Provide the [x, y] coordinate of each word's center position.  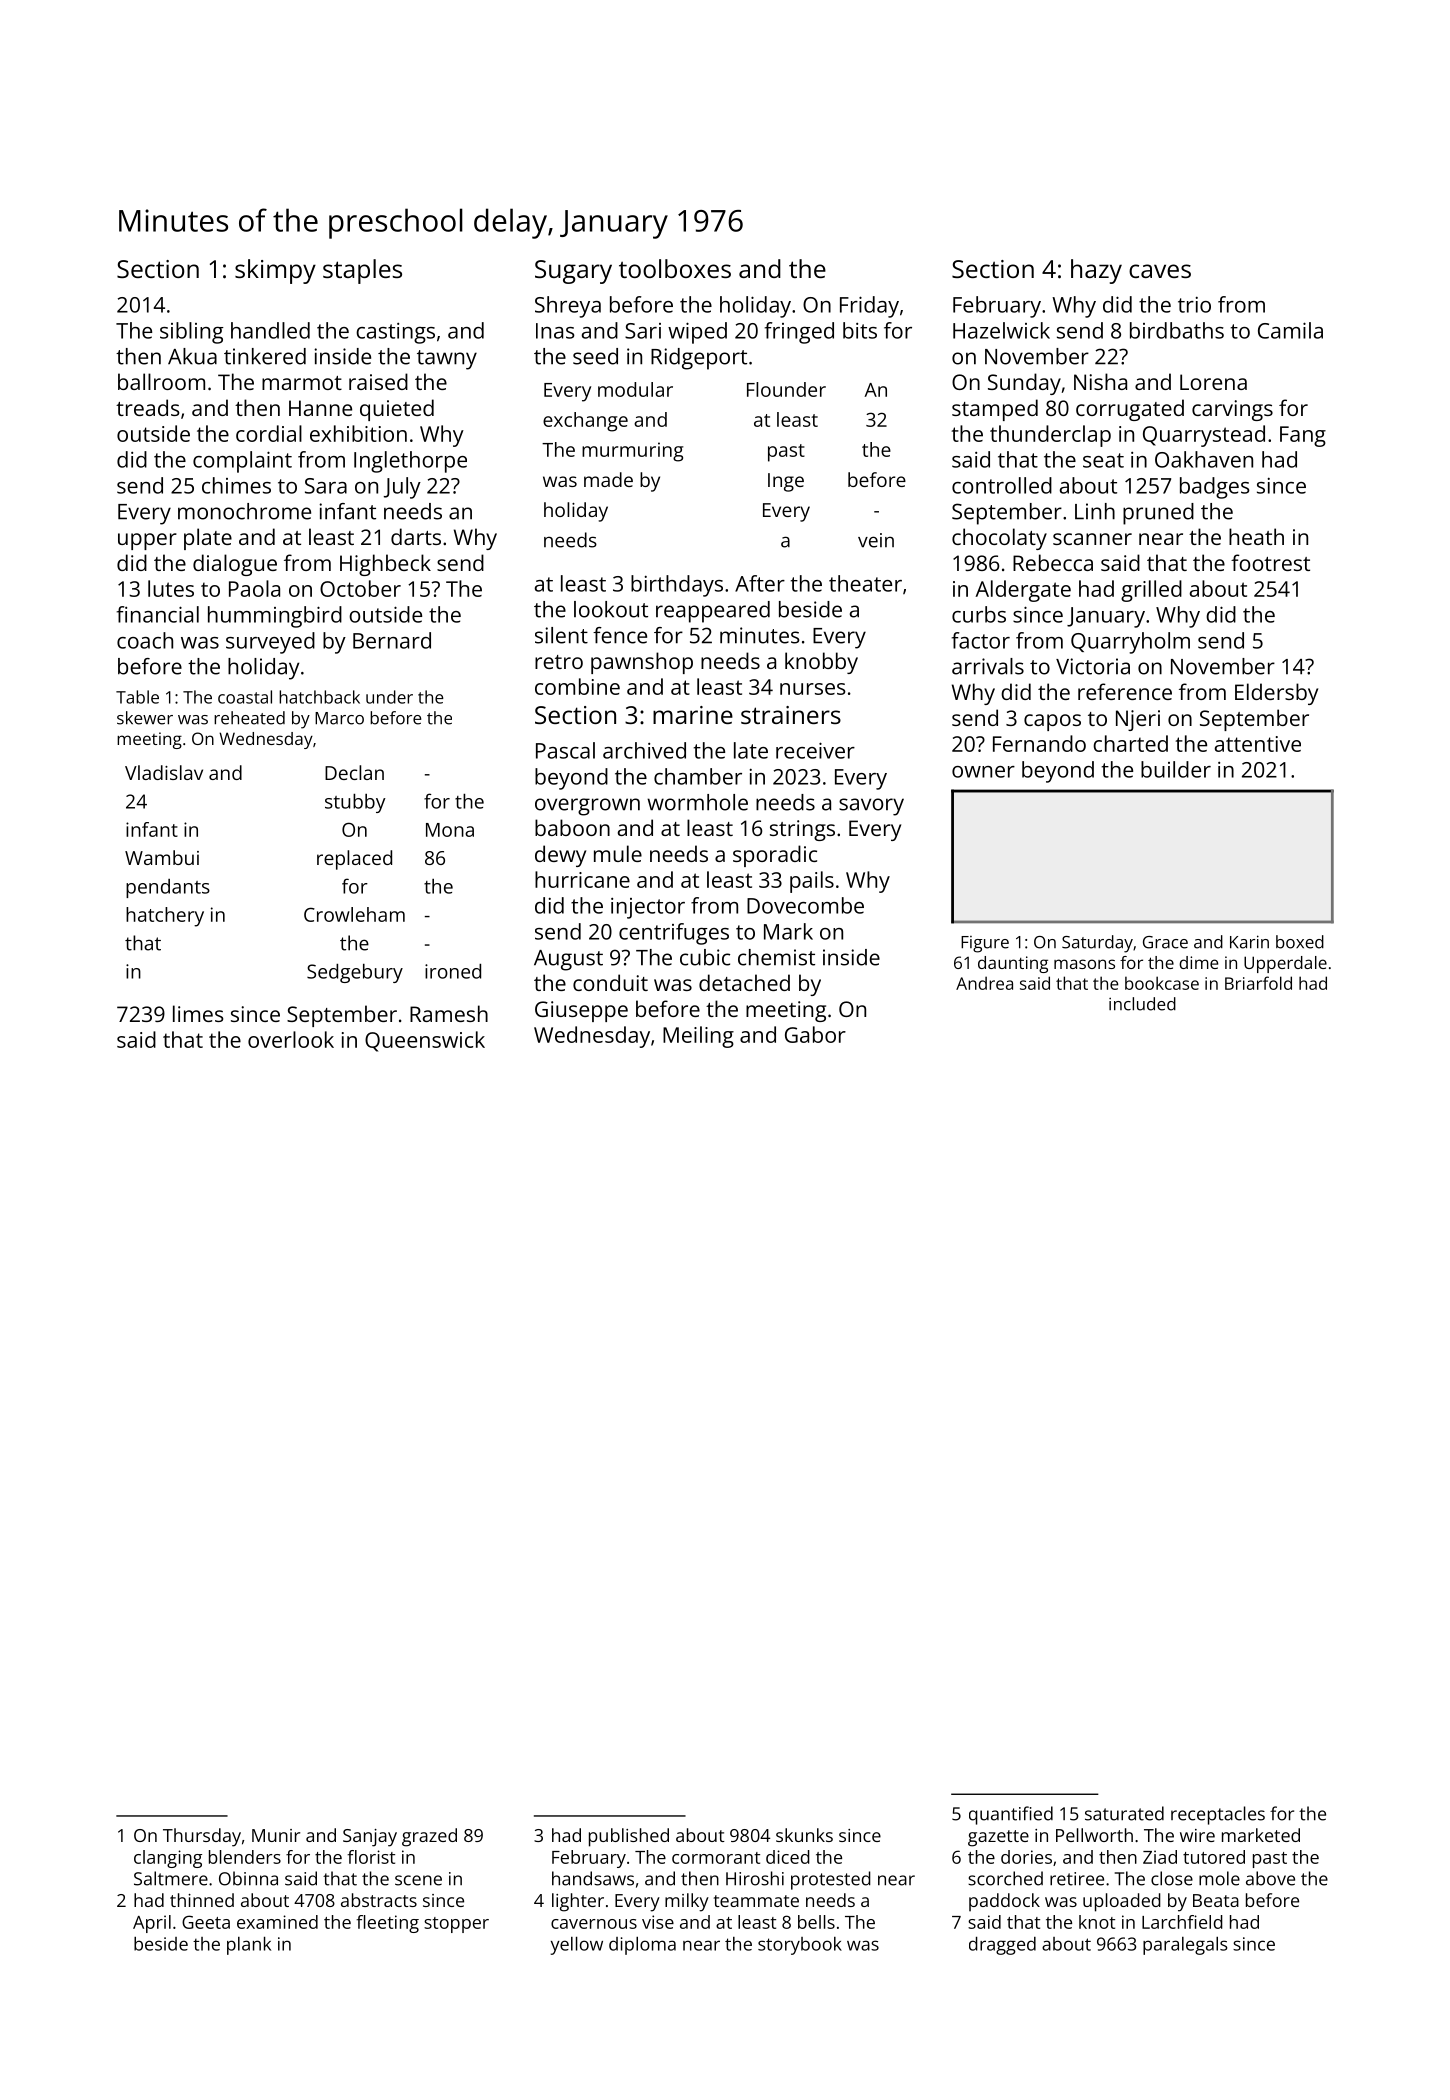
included [1142, 1004]
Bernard [392, 640]
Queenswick [425, 1041]
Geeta [206, 1922]
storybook [800, 1946]
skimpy [275, 271]
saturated [1124, 1813]
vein [876, 540]
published [629, 1837]
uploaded [1122, 1902]
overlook [291, 1039]
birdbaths [1177, 330]
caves [1160, 271]
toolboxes [675, 268]
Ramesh [449, 1013]
